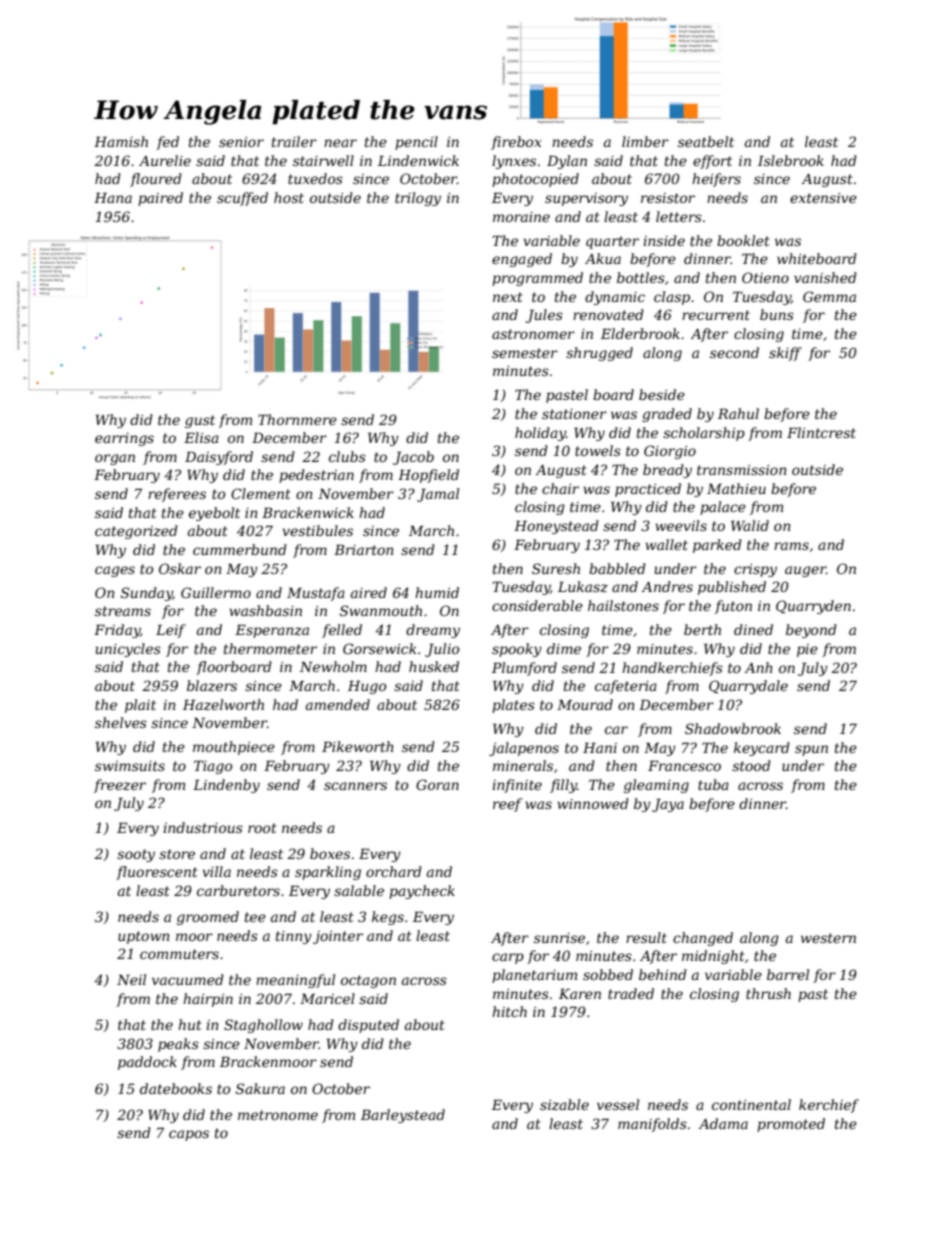  I want to click on pencil, so click(416, 143).
